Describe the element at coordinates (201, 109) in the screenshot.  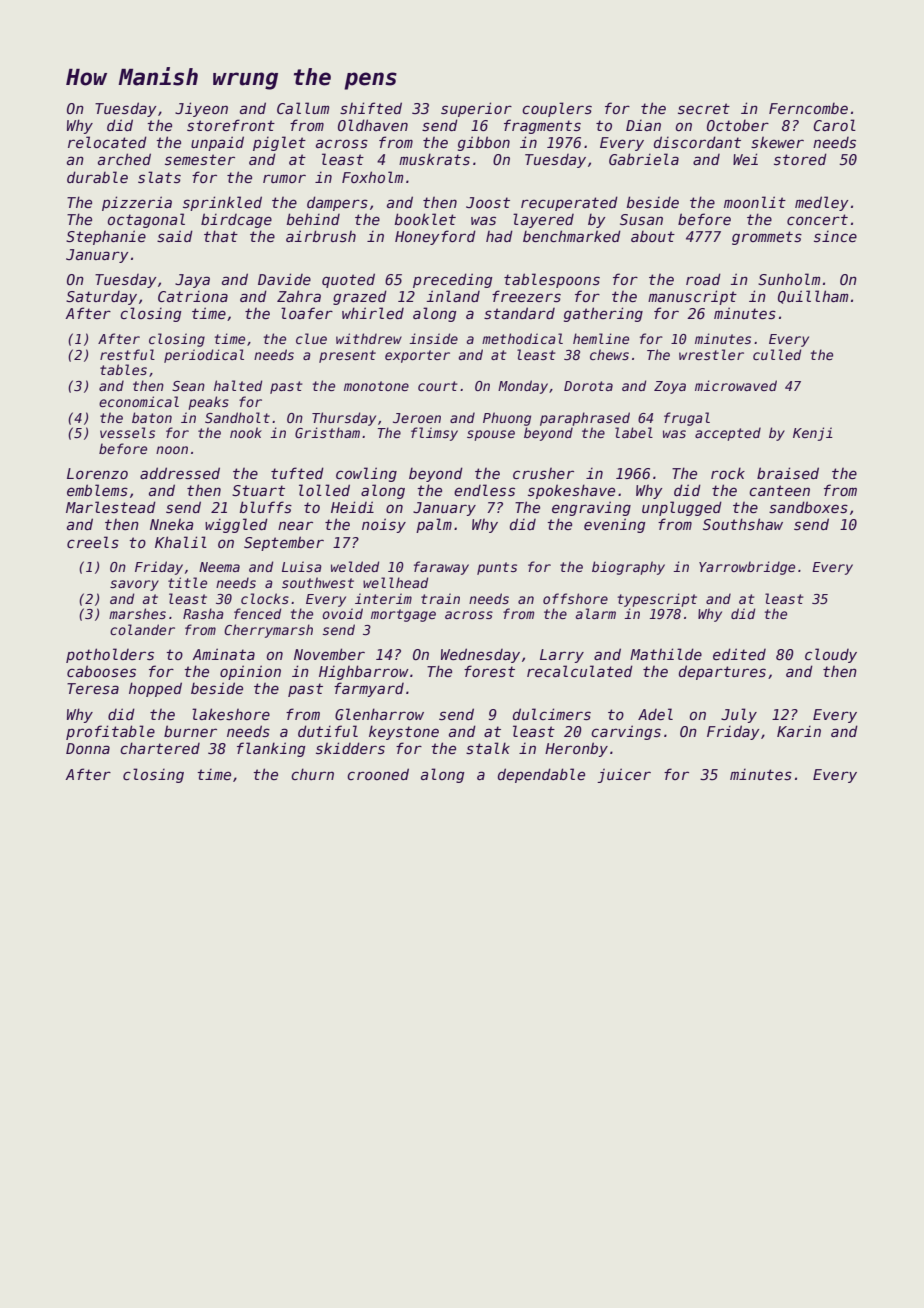
I see `Jiyeon` at that location.
